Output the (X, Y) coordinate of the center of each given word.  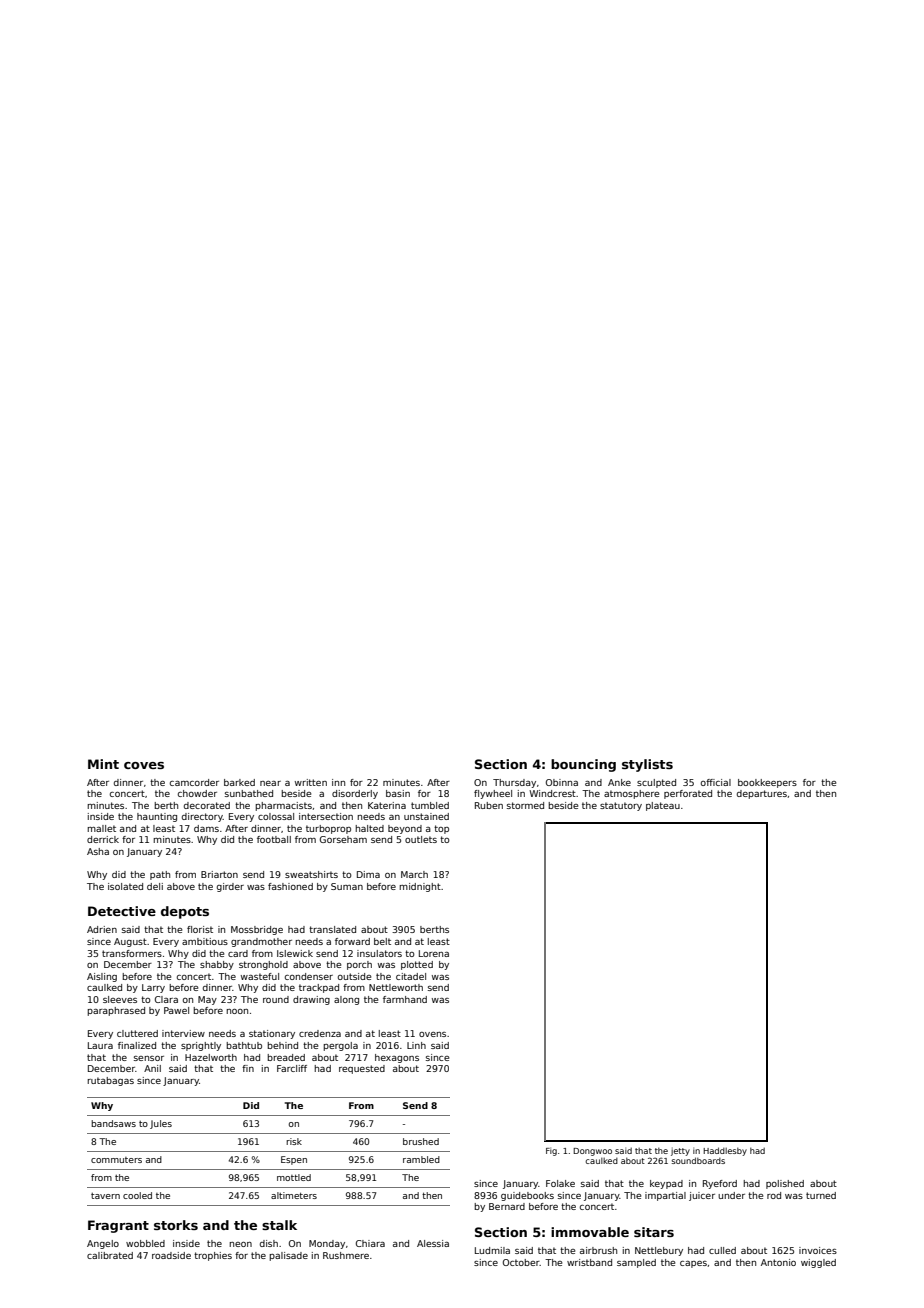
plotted (417, 965)
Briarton (219, 874)
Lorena (434, 953)
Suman (347, 886)
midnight (420, 887)
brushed (421, 1141)
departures (762, 794)
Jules (161, 1124)
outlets (421, 839)
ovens (432, 1034)
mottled (294, 1177)
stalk (279, 1225)
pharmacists (283, 806)
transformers (132, 953)
